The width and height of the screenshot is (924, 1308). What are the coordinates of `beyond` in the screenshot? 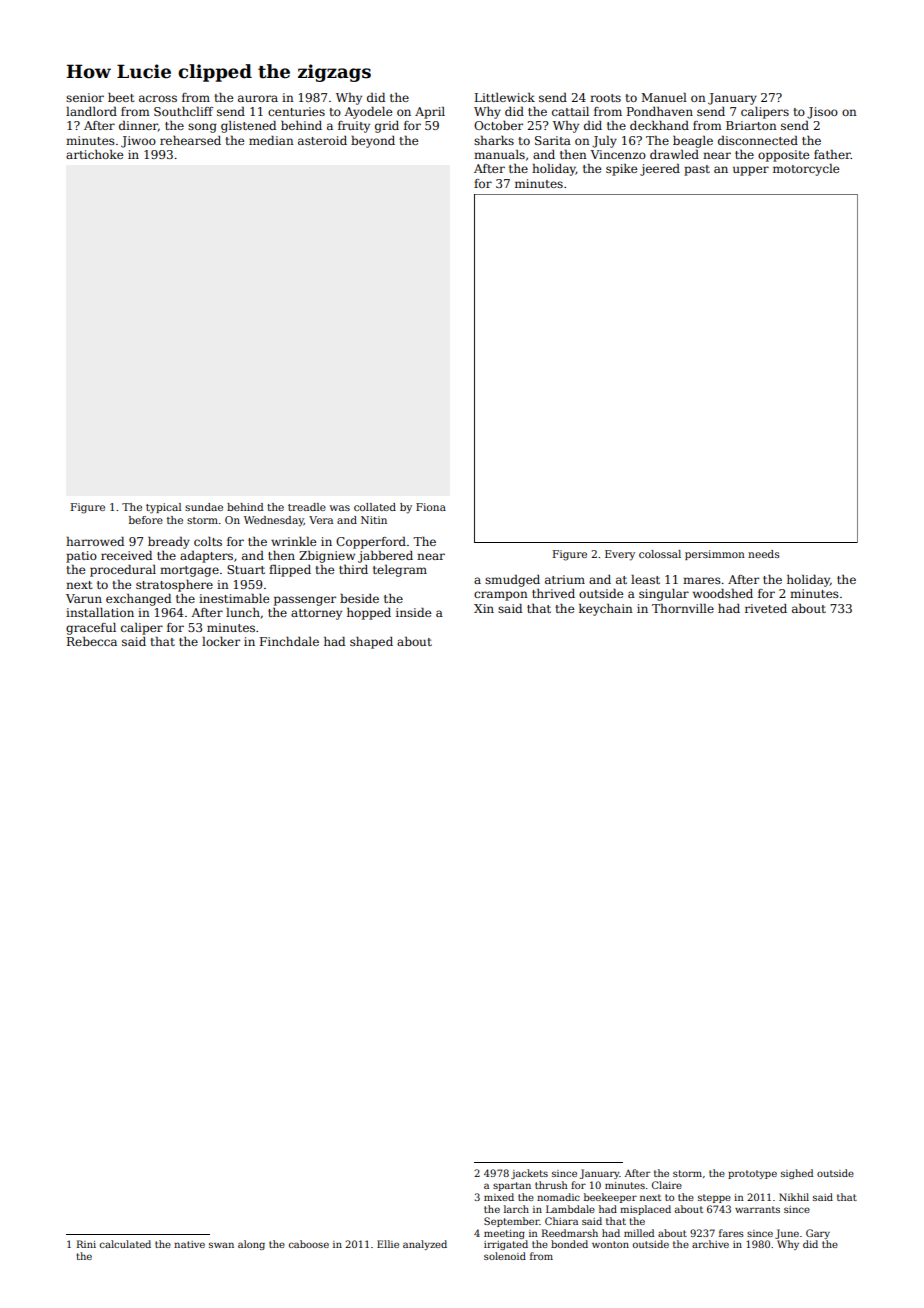 It's located at (373, 142).
